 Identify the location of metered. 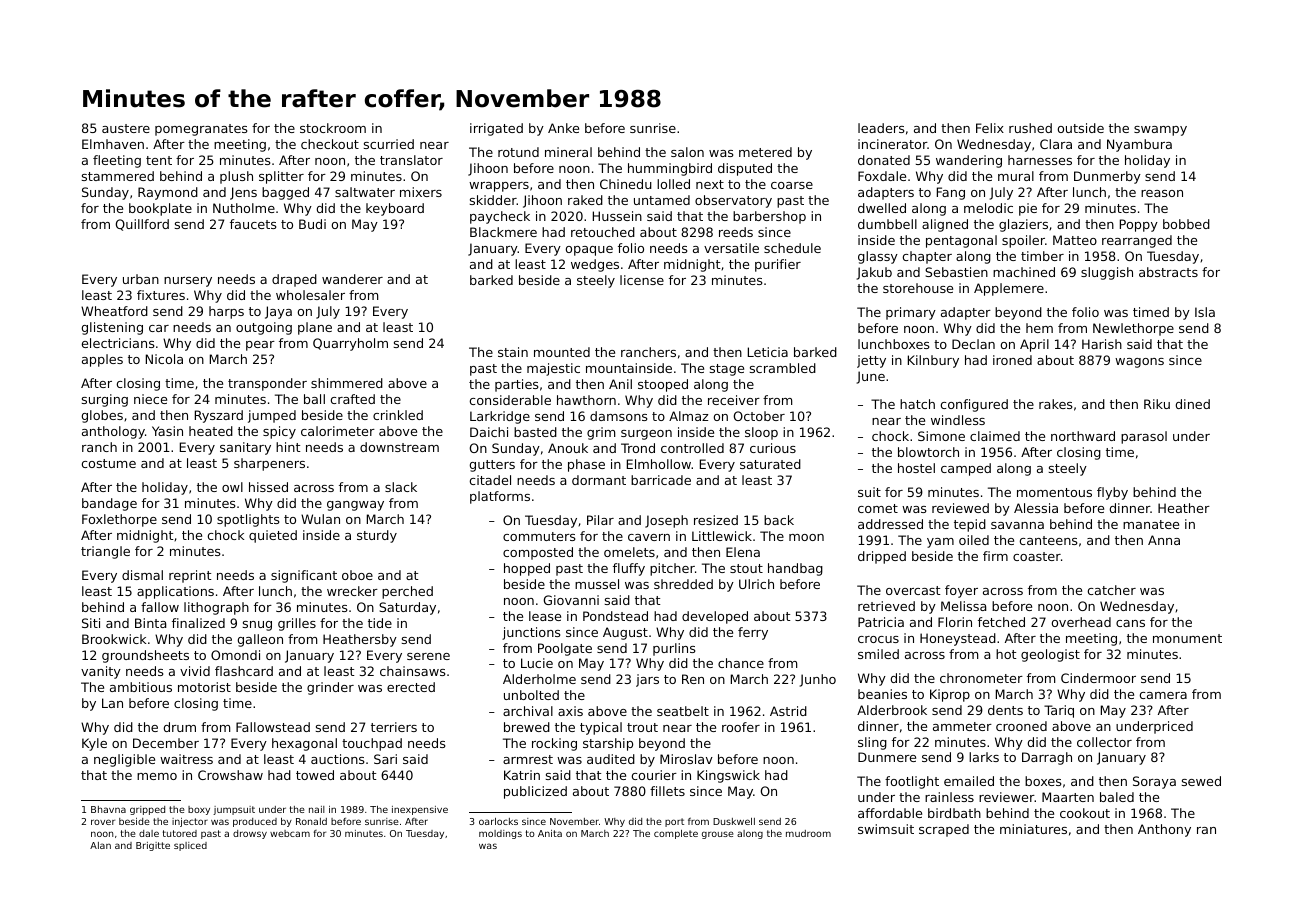
(765, 152).
